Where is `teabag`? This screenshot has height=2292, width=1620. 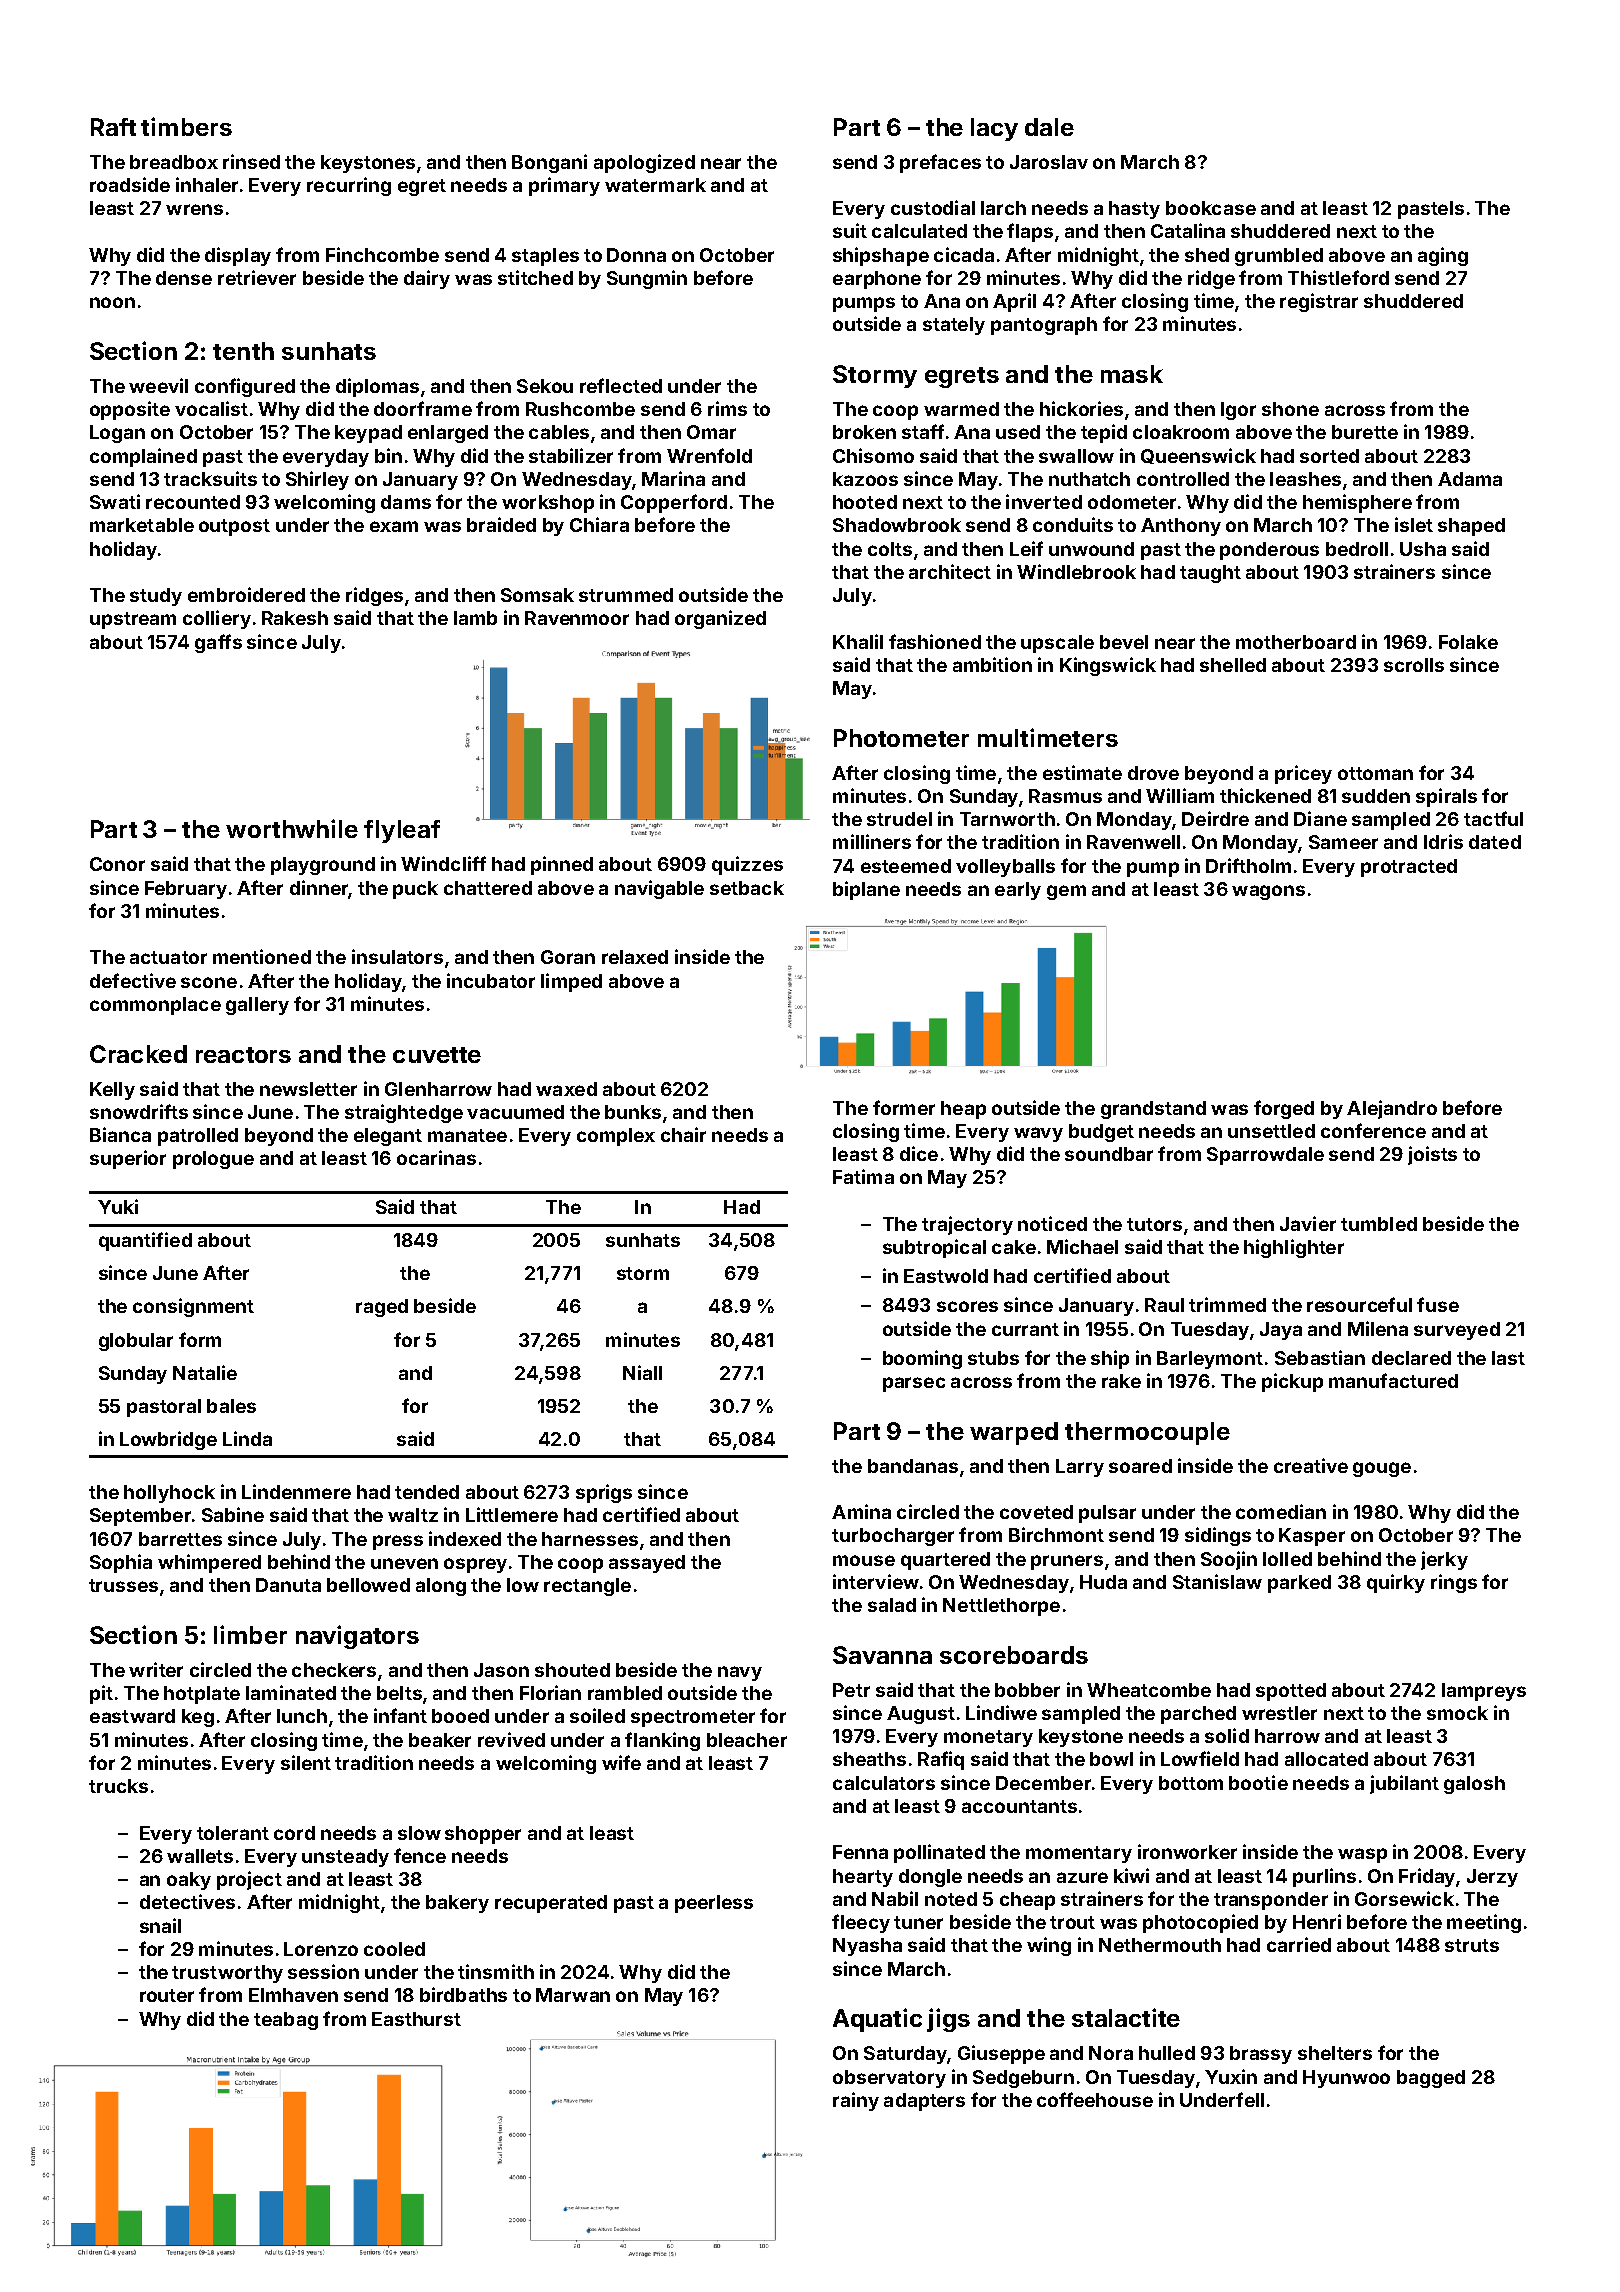
teabag is located at coordinates (286, 2021).
